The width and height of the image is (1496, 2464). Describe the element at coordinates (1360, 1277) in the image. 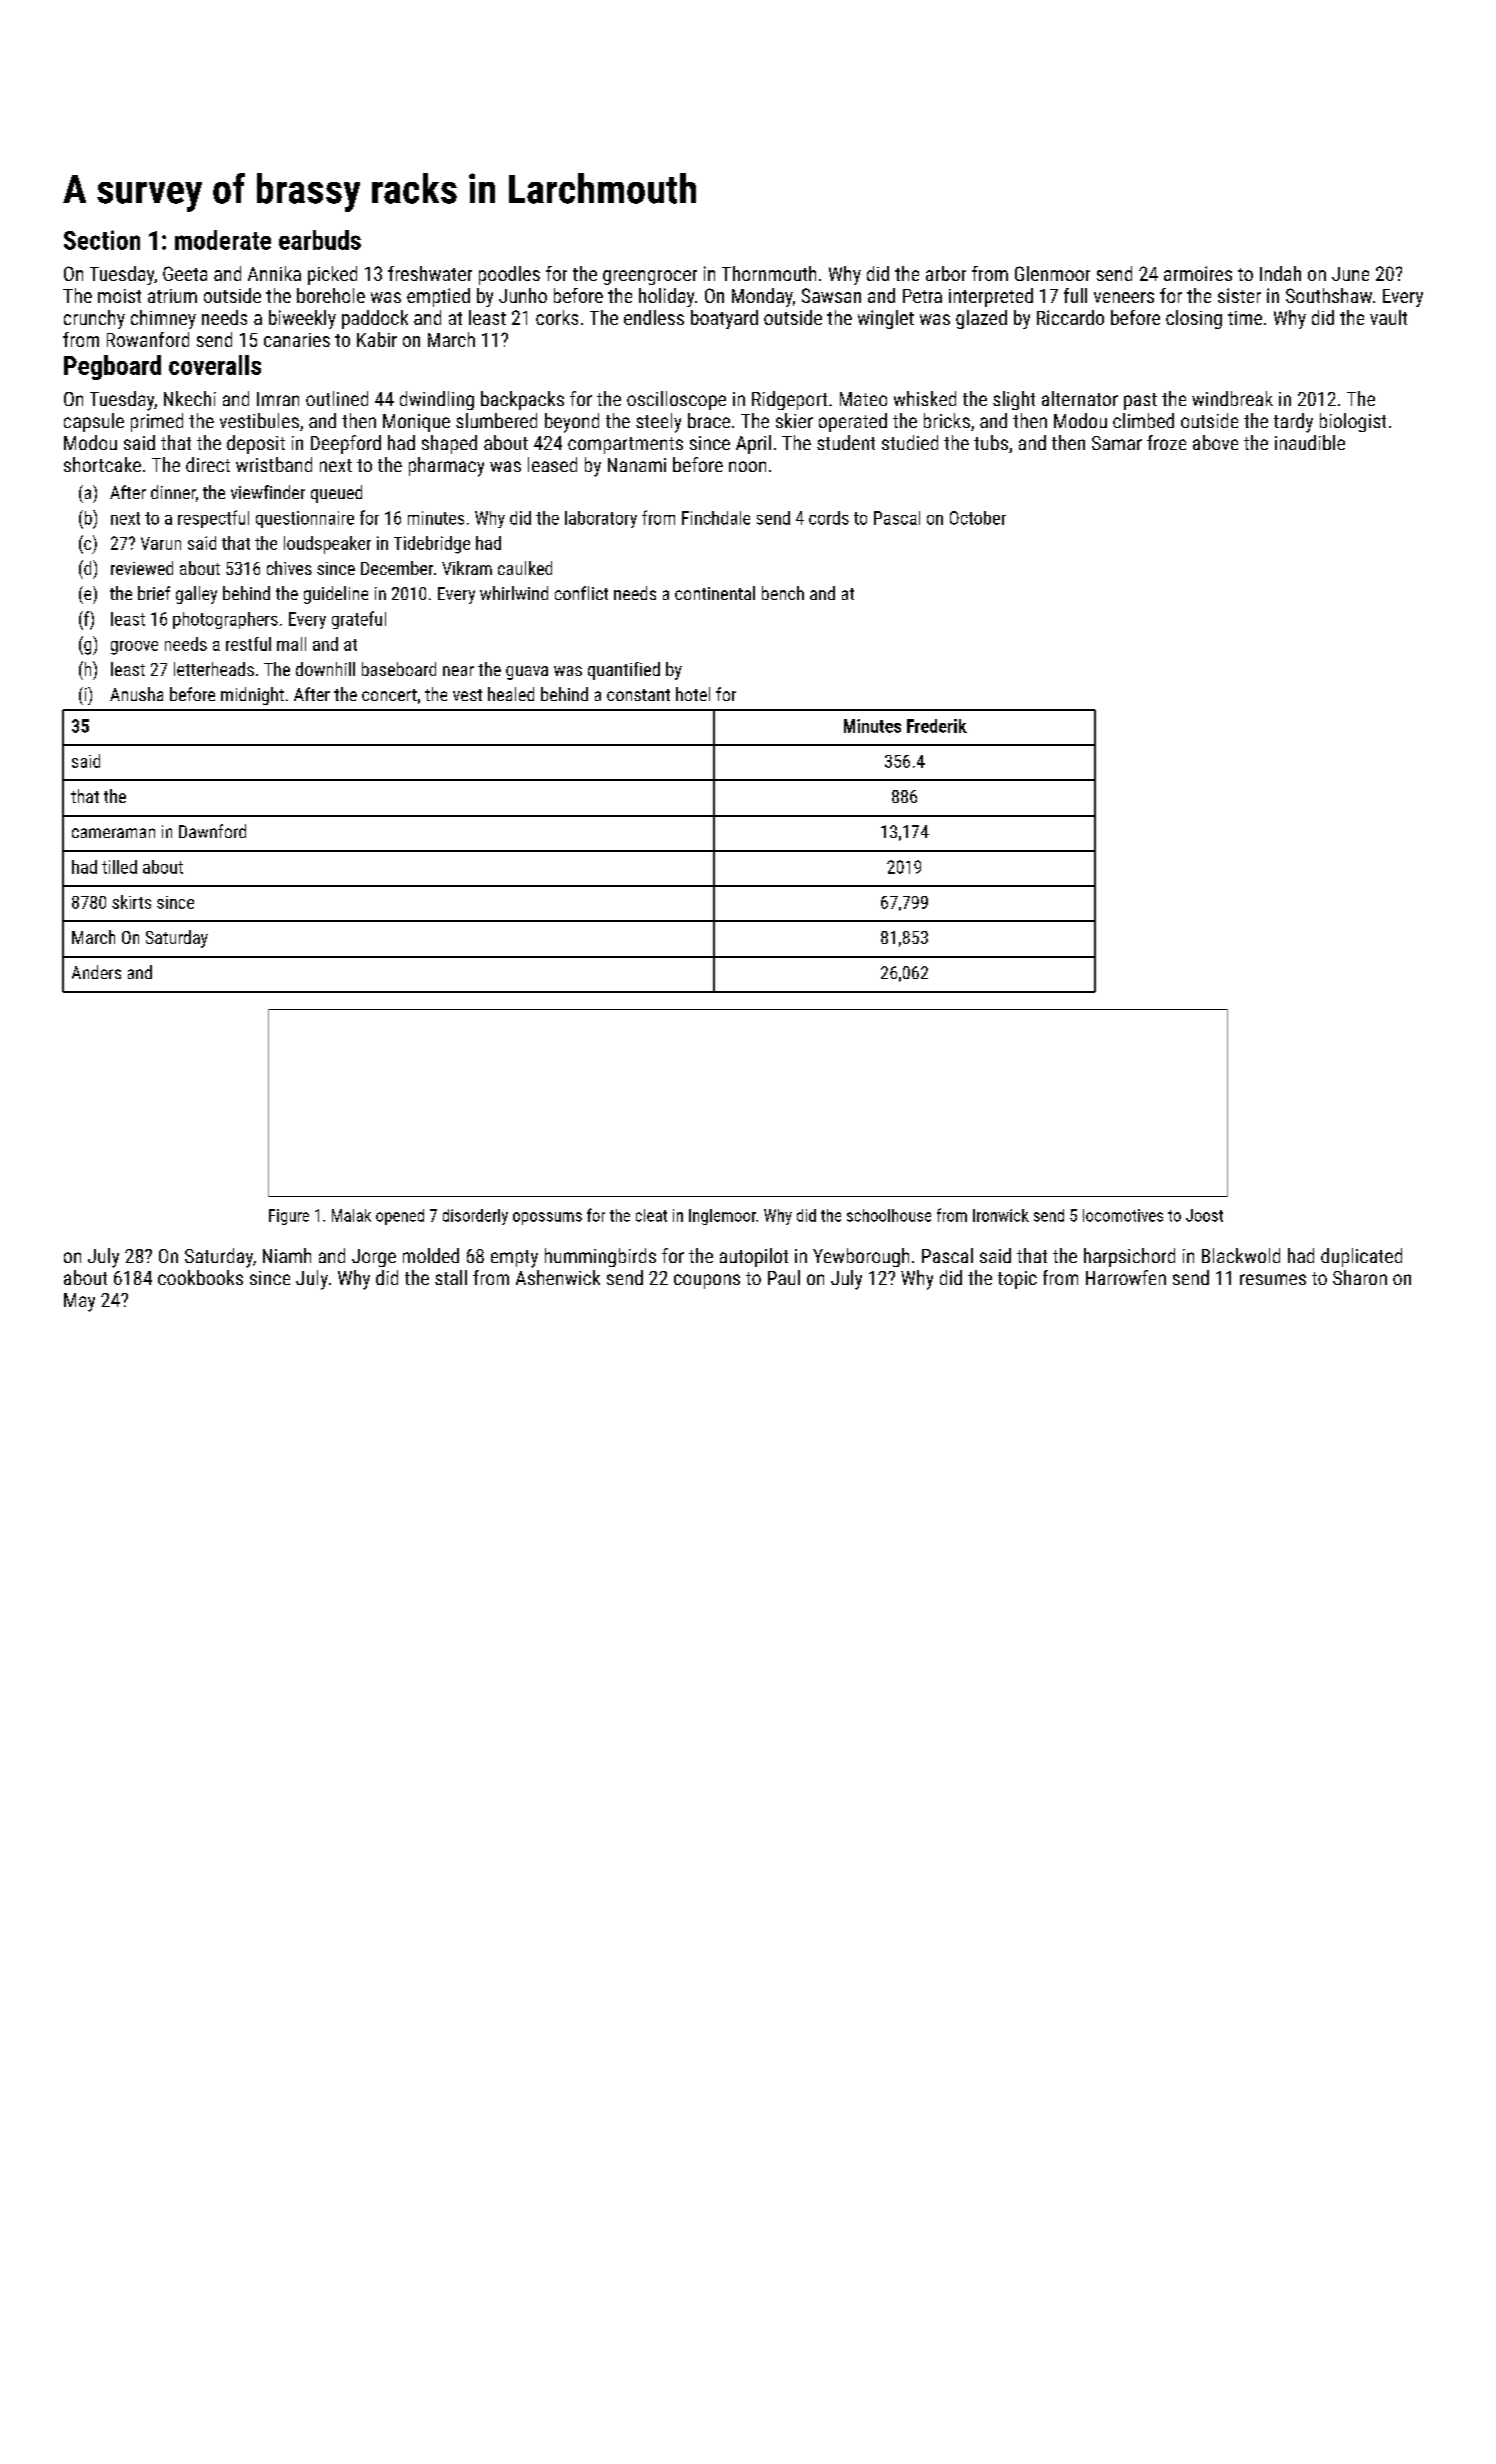

I see `Sharon` at that location.
